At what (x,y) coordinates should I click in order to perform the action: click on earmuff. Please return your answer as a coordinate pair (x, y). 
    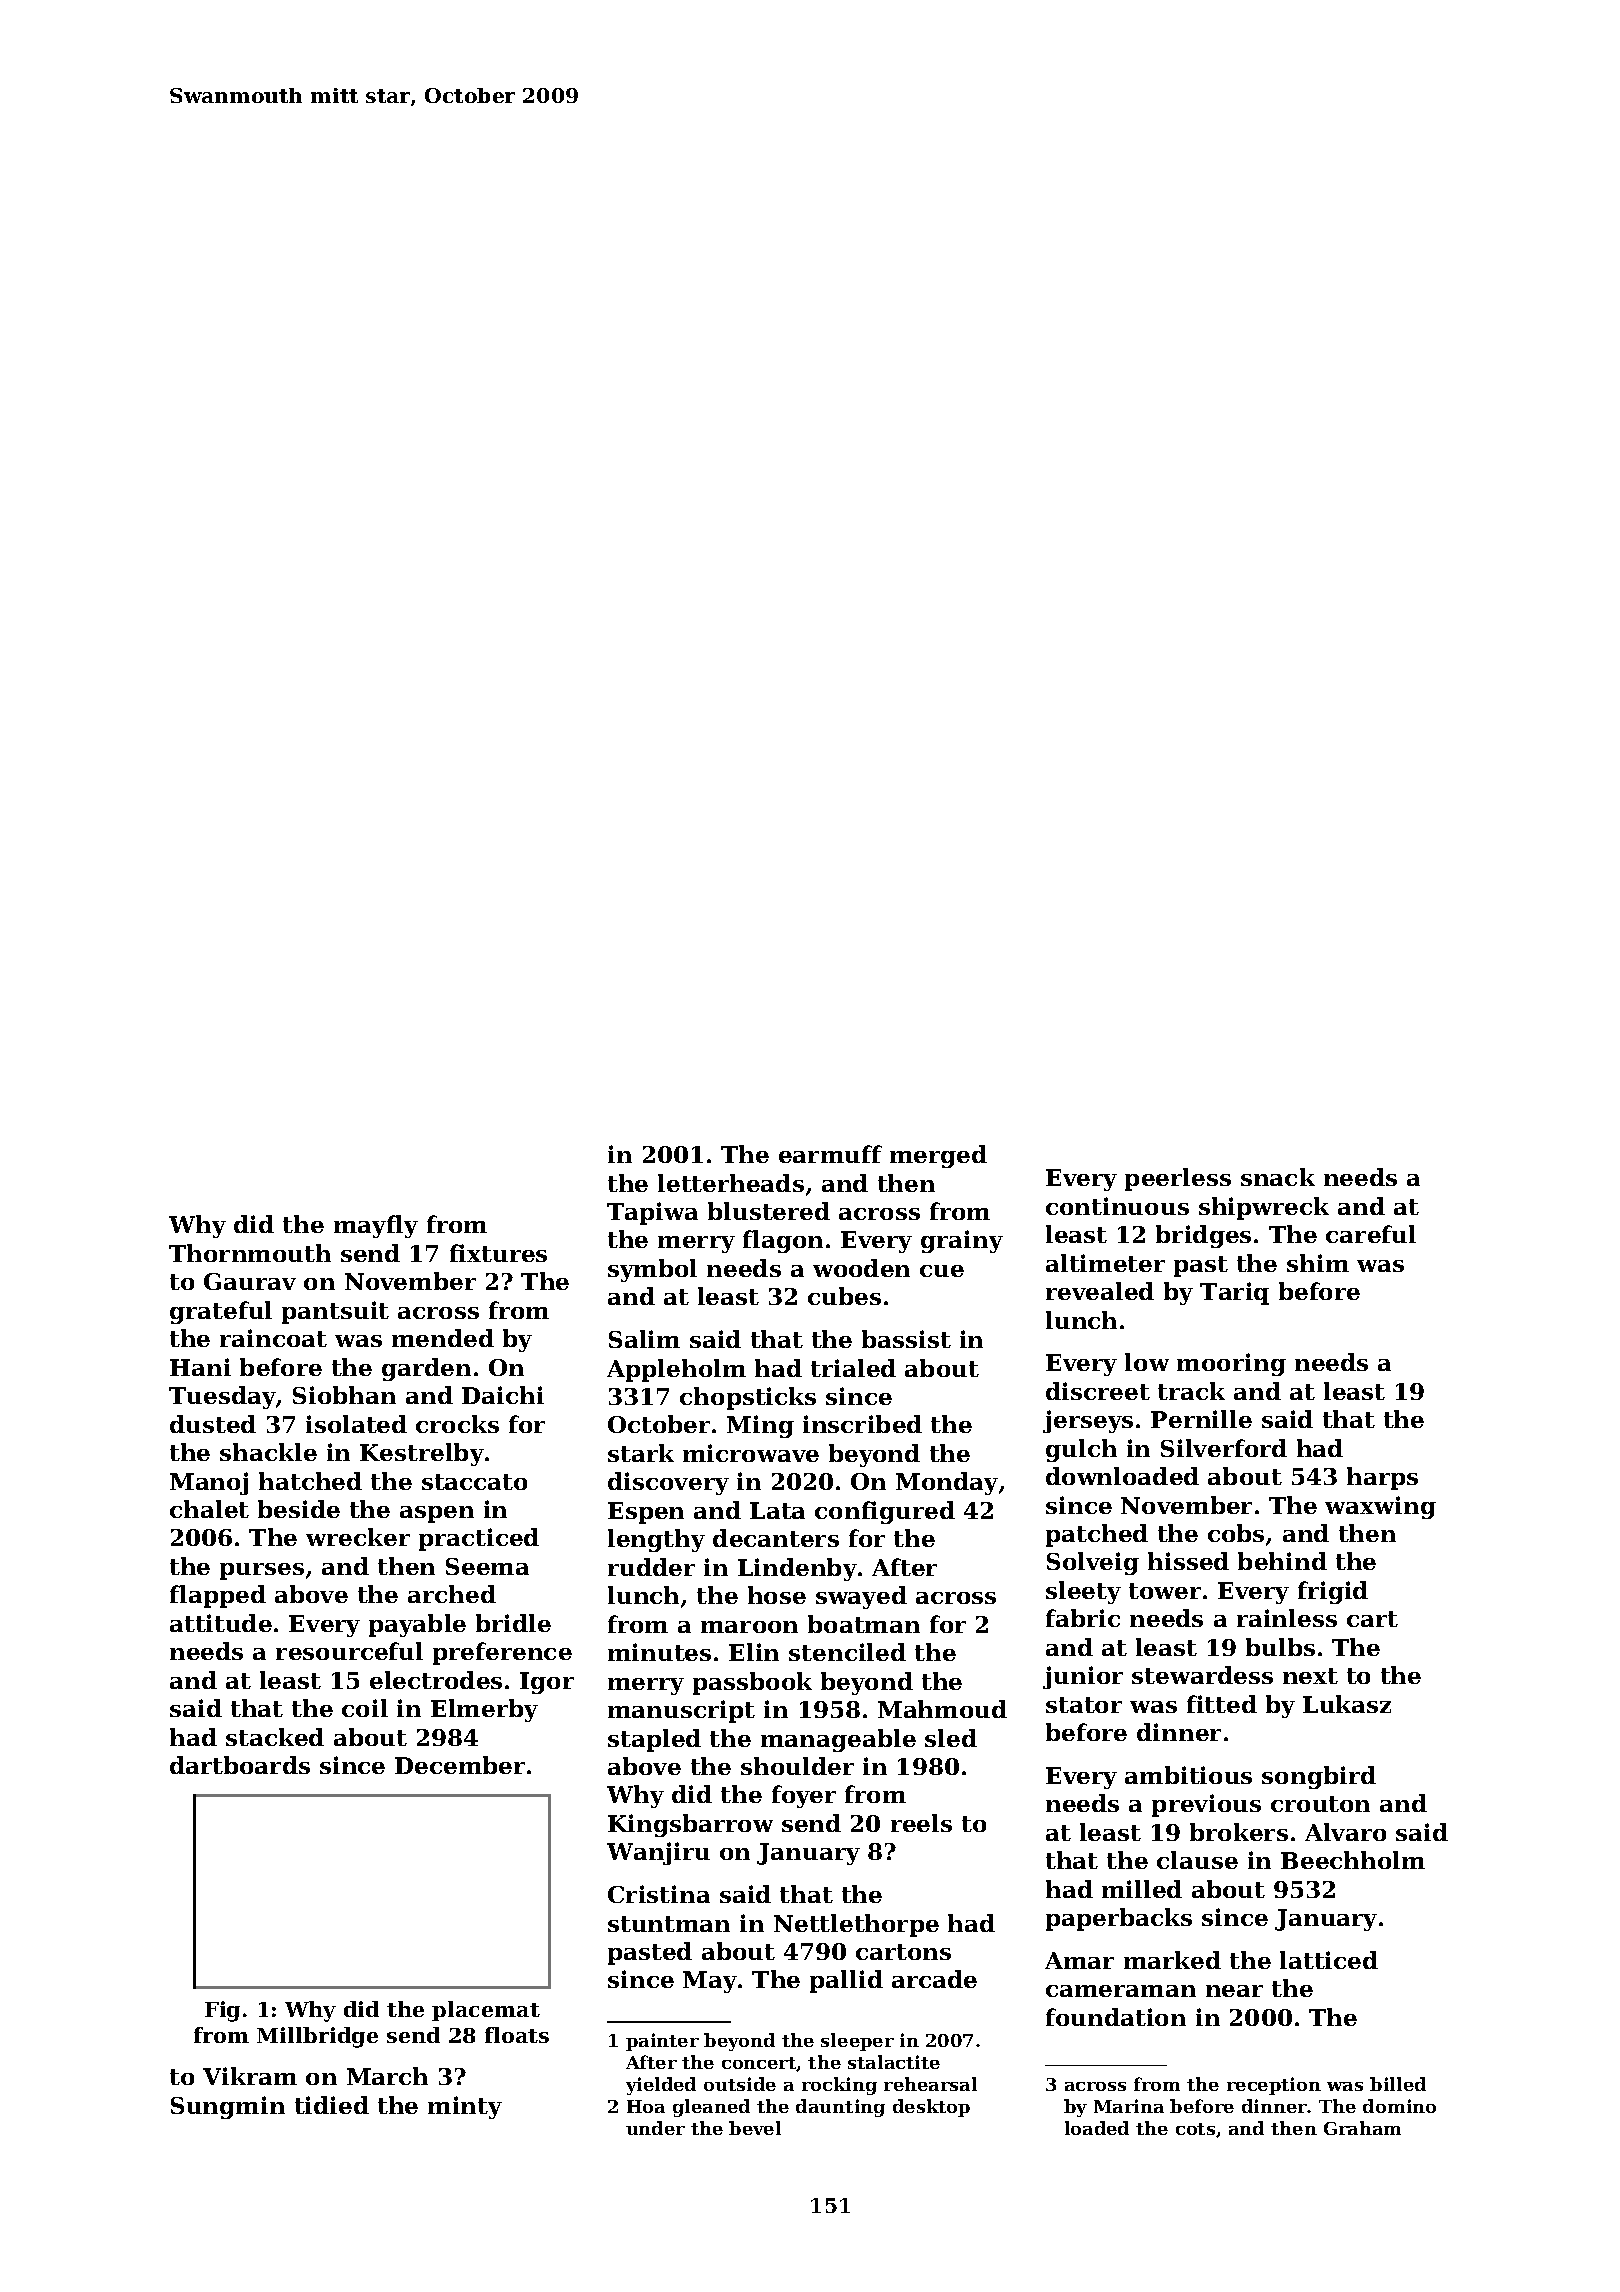
    Looking at the image, I should click on (830, 1154).
